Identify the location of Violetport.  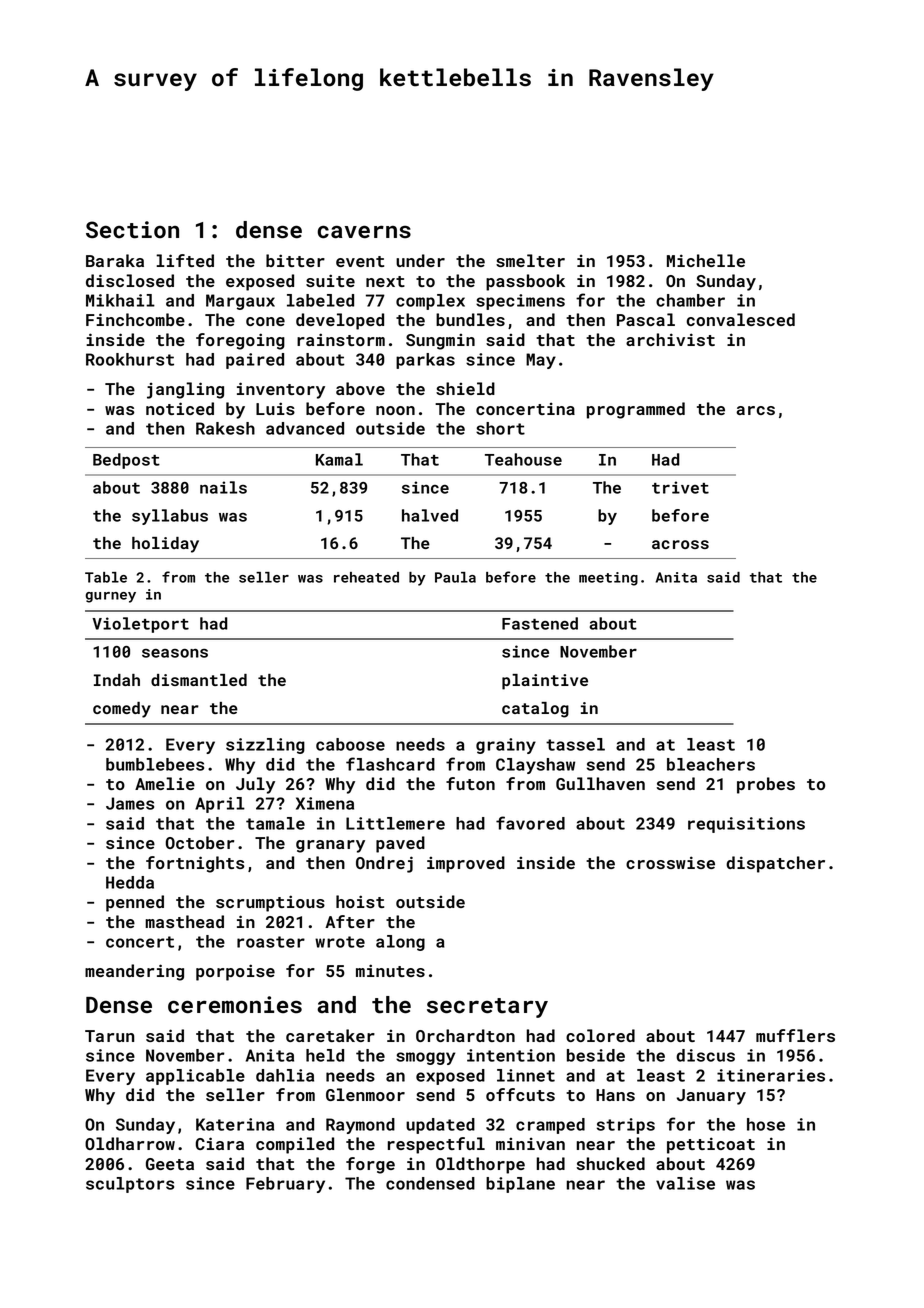
(140, 625).
